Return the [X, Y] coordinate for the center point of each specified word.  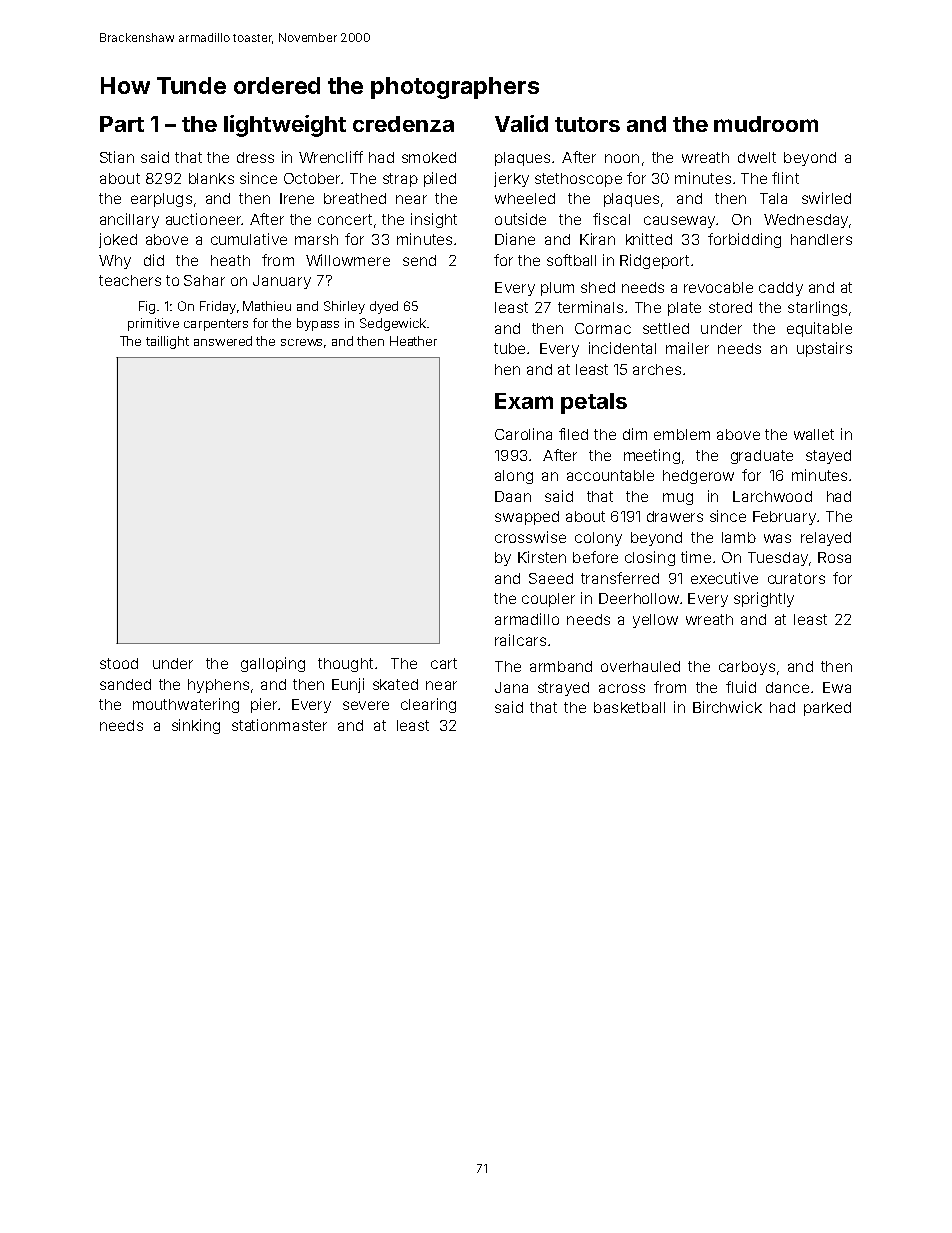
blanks [211, 178]
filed [573, 434]
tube [509, 348]
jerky [511, 179]
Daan [513, 496]
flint [785, 178]
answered [223, 341]
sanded [125, 684]
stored [730, 307]
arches [657, 369]
